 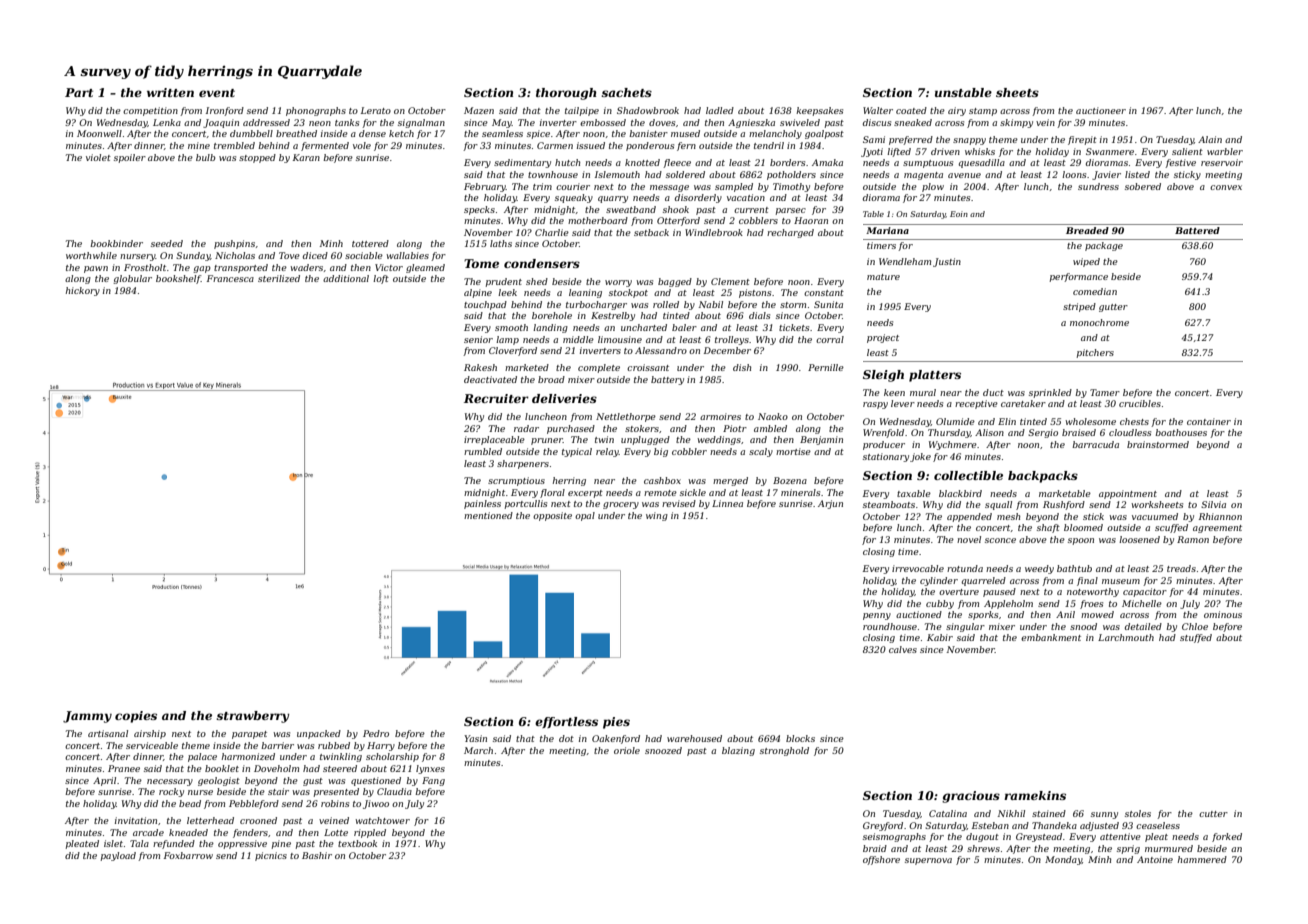 I want to click on rumbled, so click(x=483, y=451).
